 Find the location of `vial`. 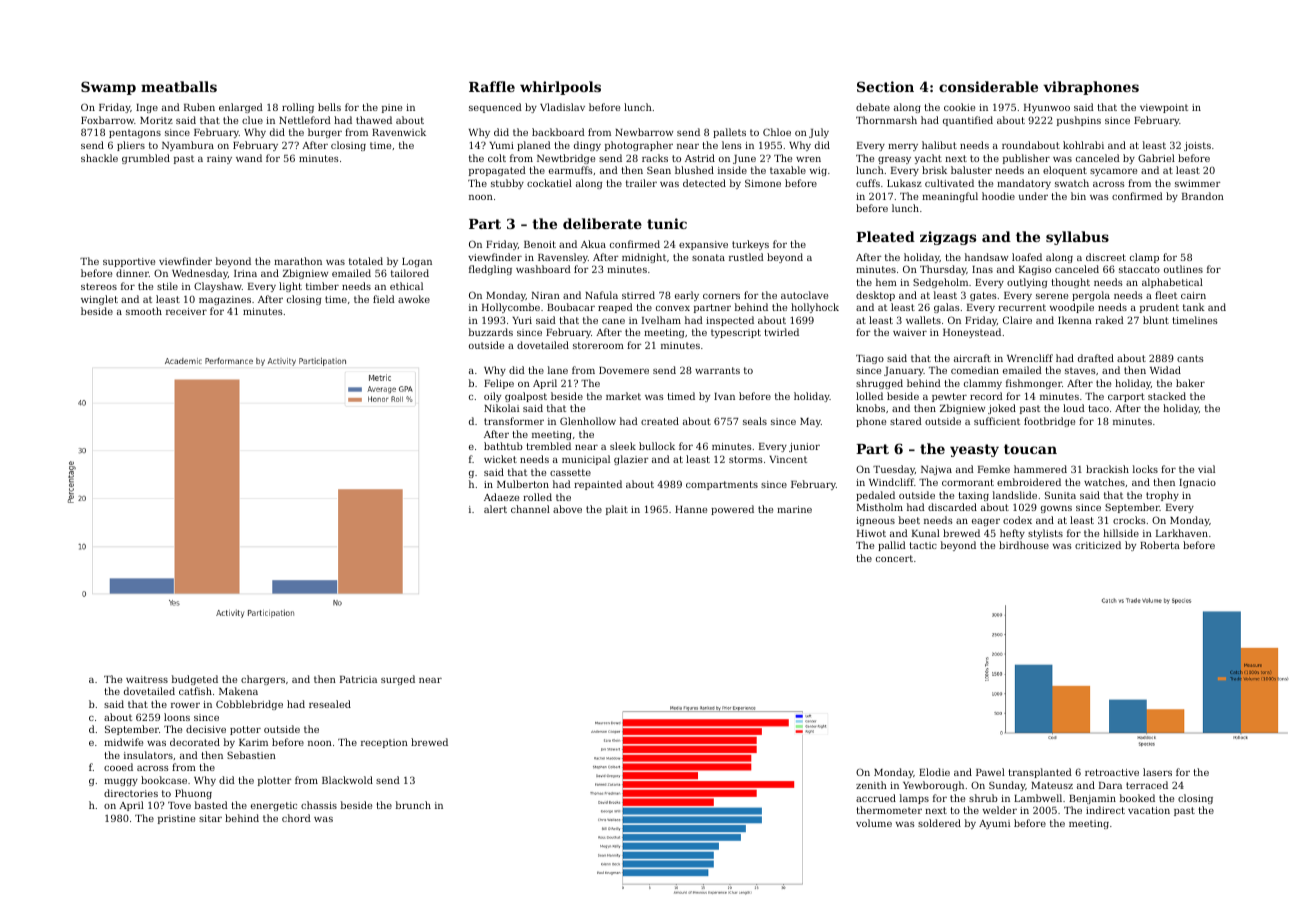

vial is located at coordinates (1206, 469).
